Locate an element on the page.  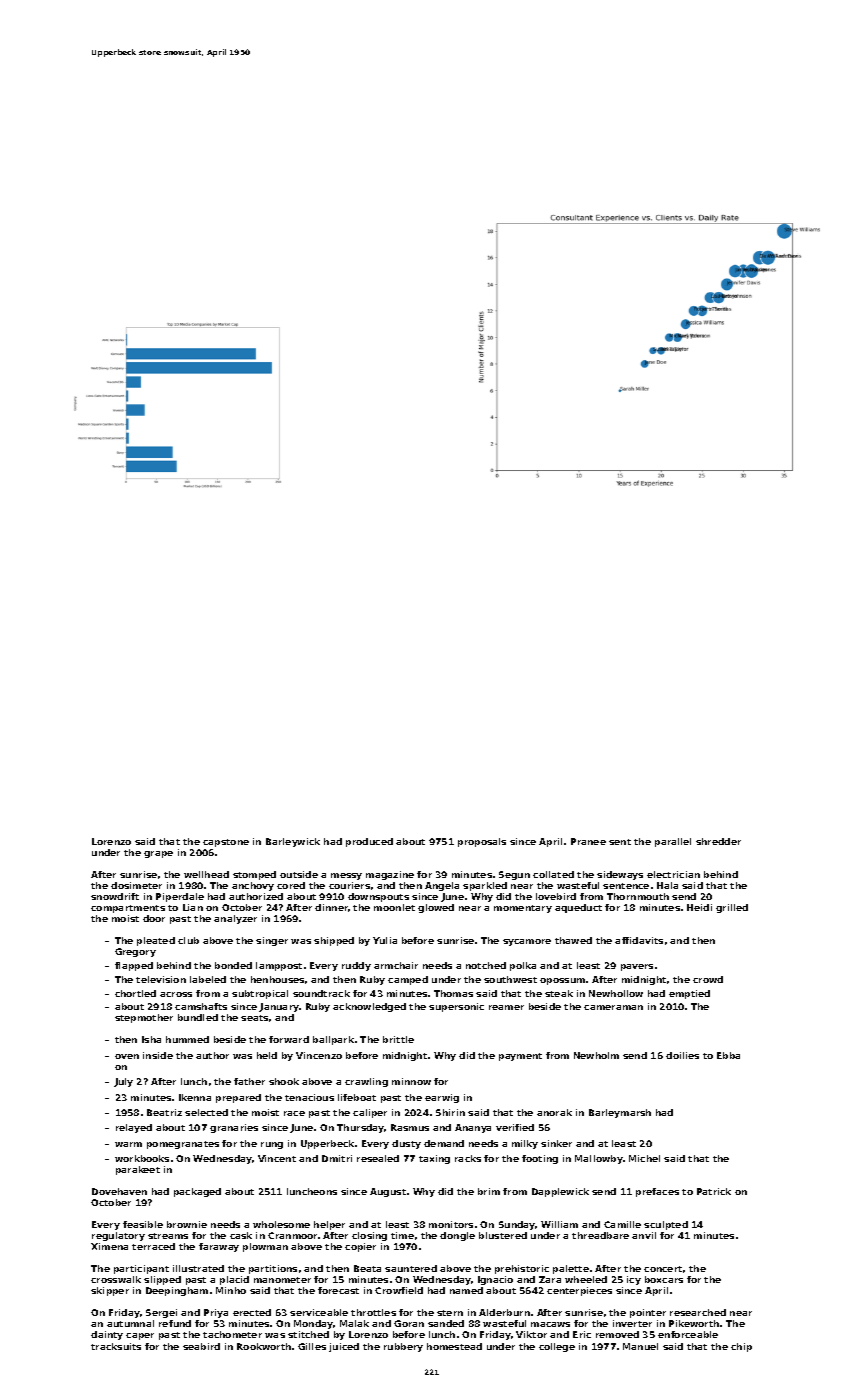
milky is located at coordinates (525, 1144).
